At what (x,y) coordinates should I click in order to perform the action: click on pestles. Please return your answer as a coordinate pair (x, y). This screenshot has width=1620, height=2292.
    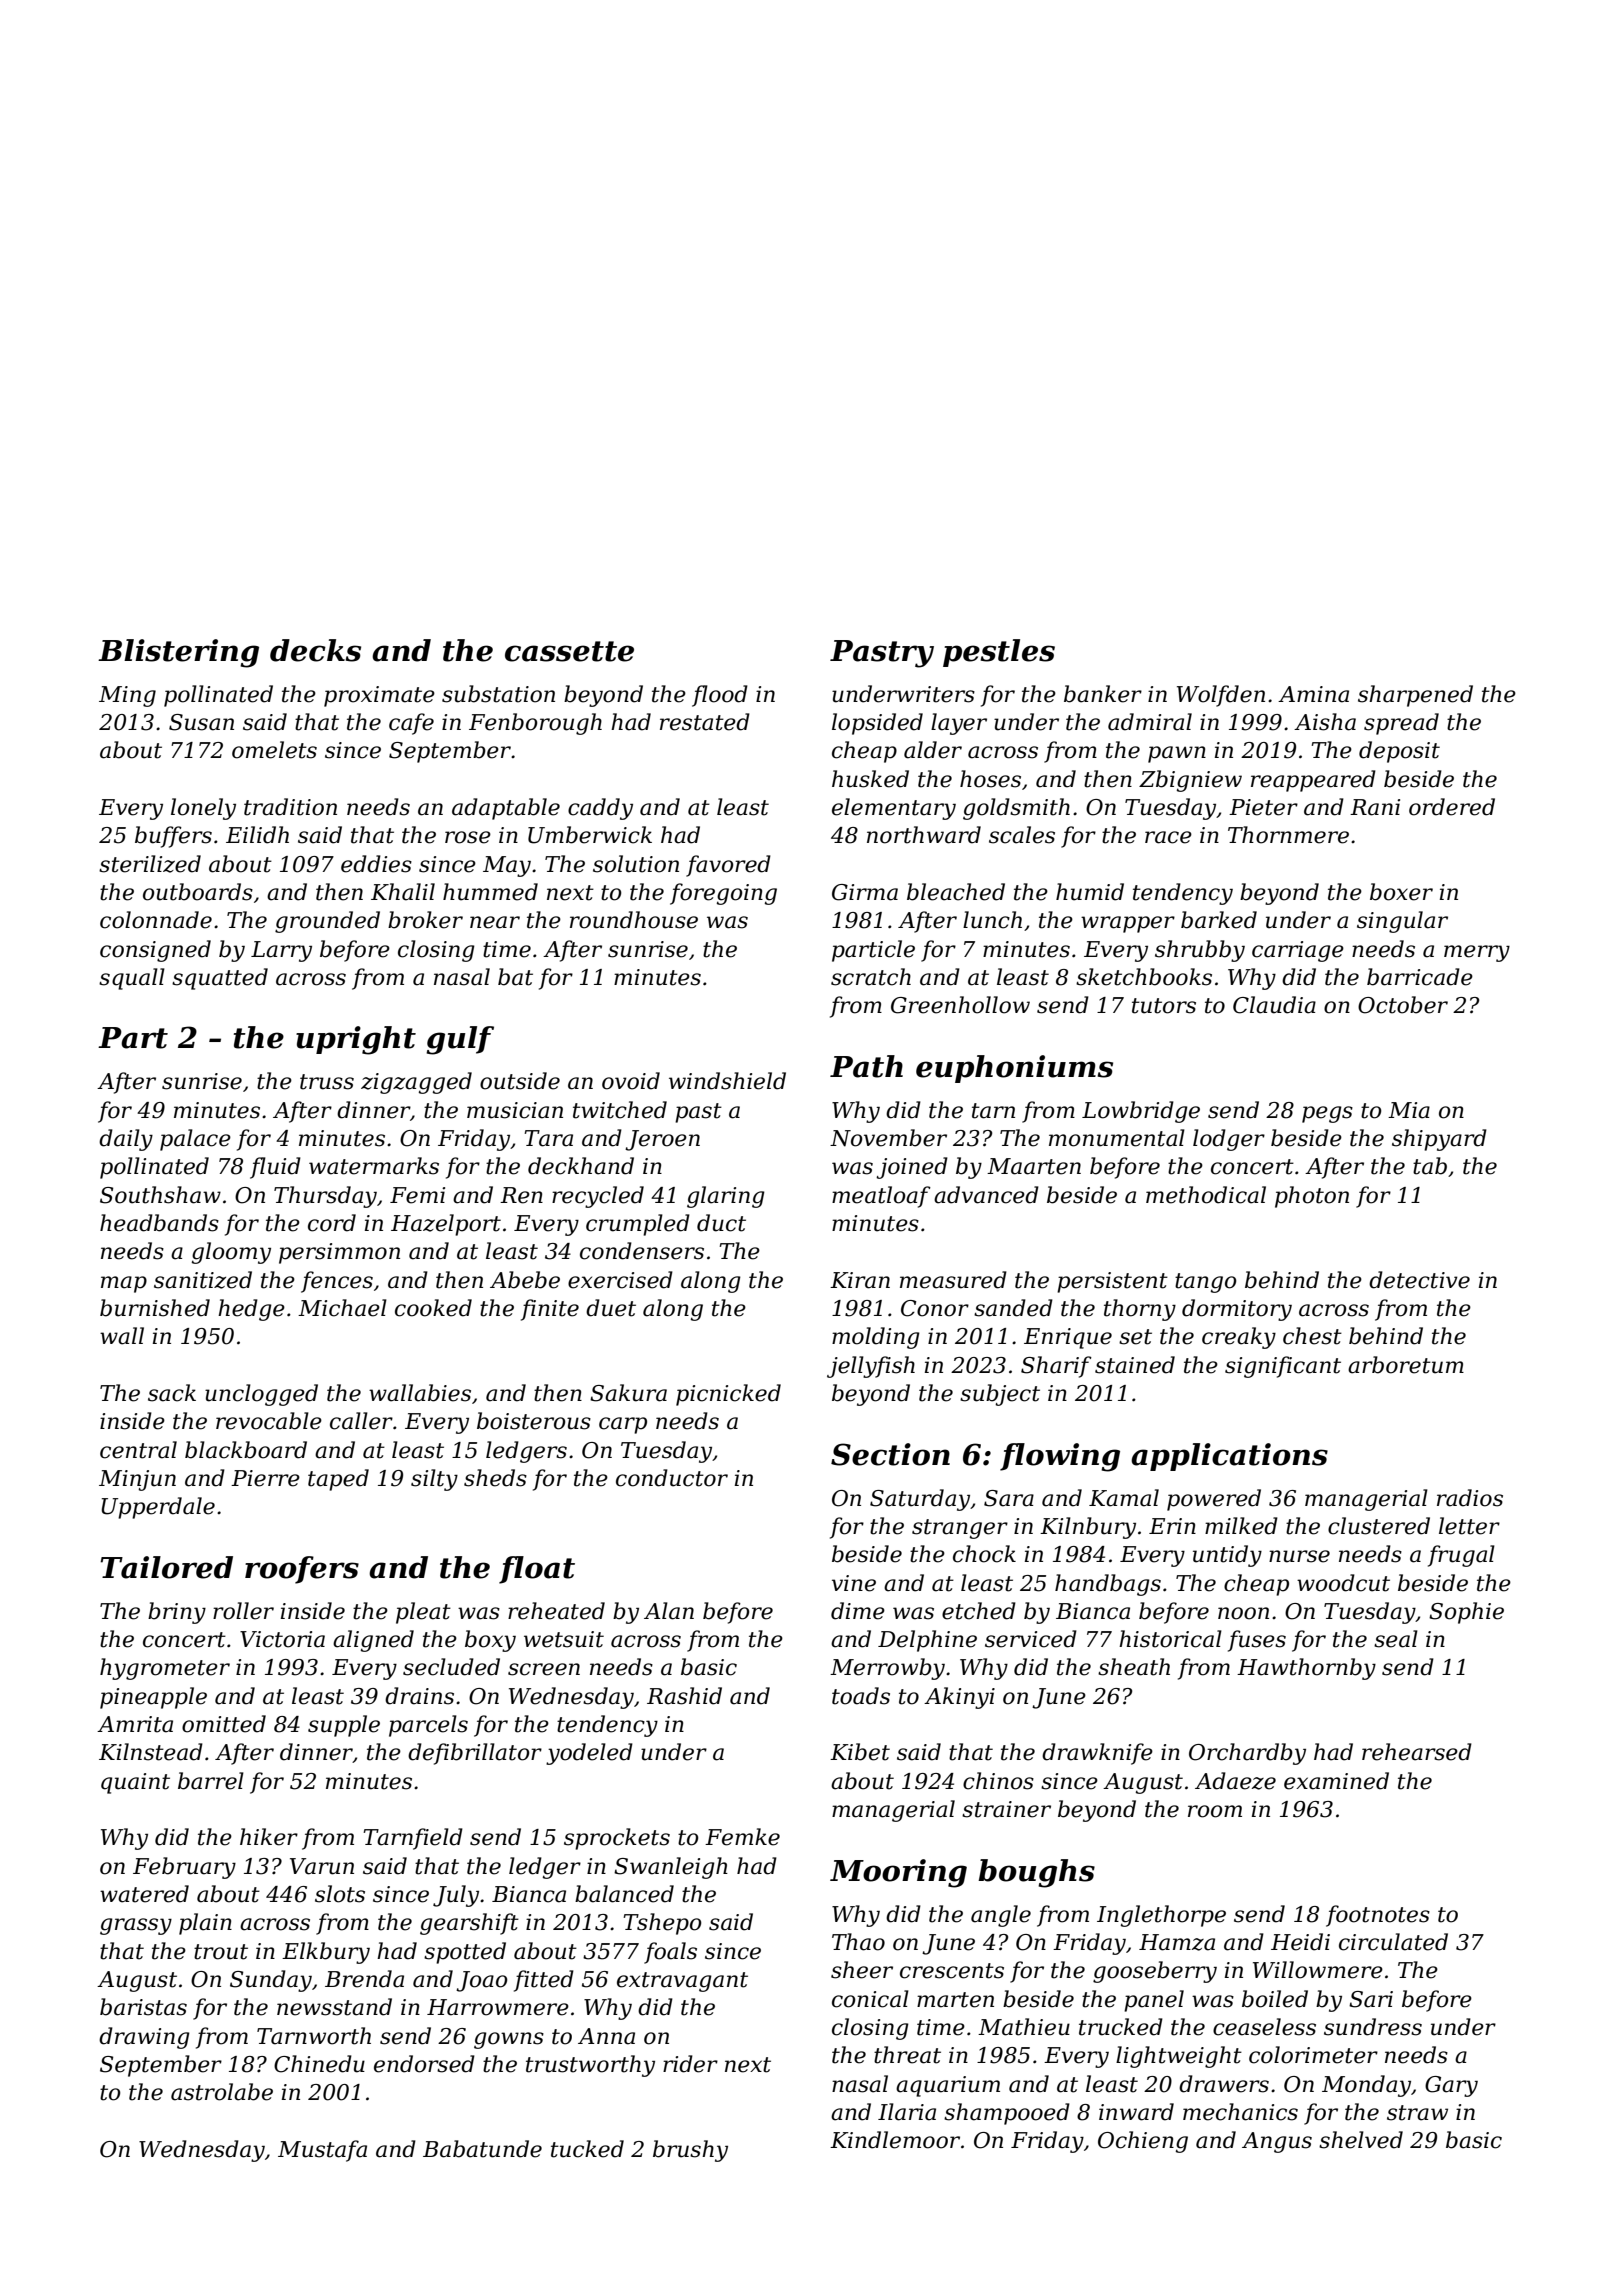
    Looking at the image, I should click on (999, 653).
